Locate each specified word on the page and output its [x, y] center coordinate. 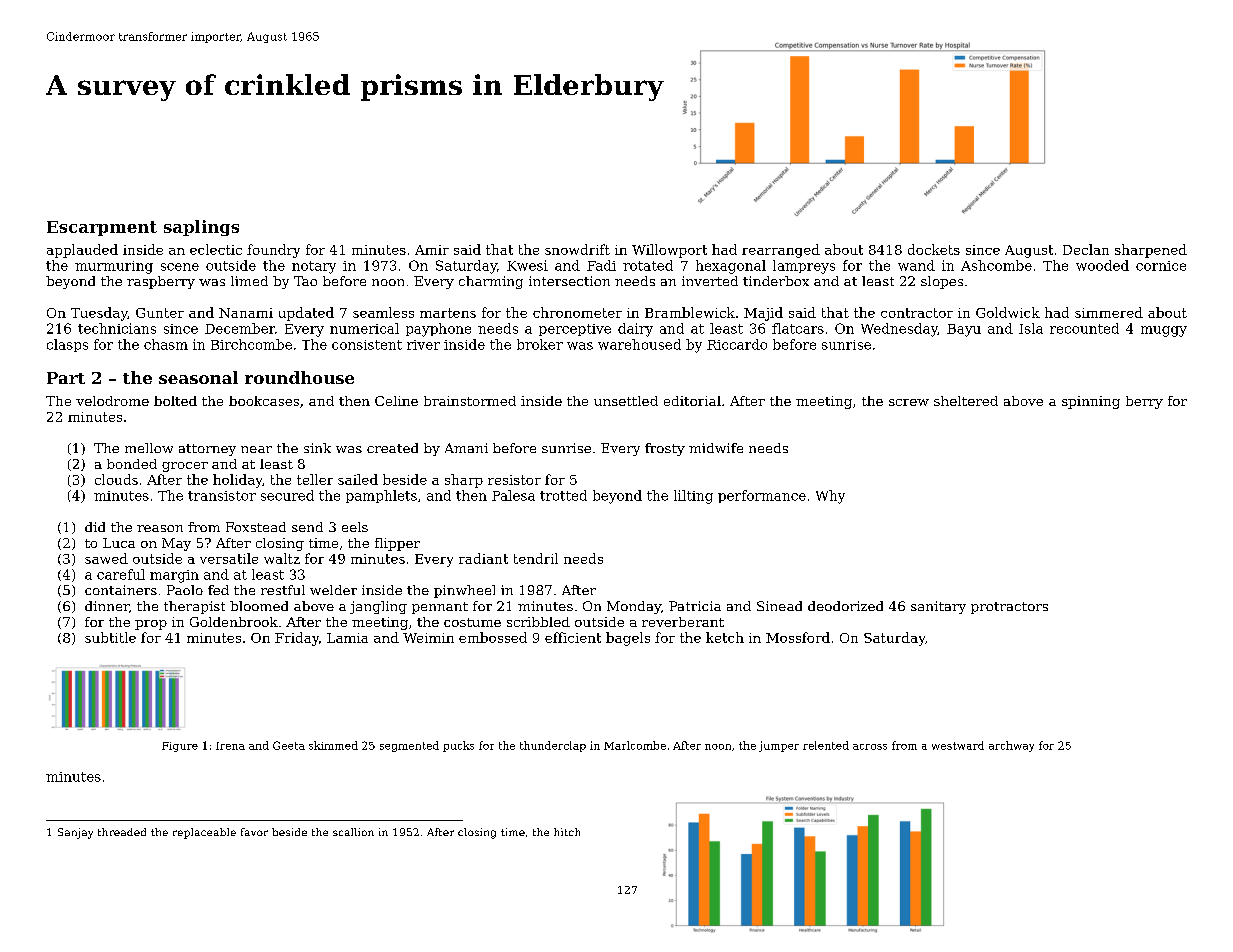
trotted [563, 495]
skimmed [333, 745]
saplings [201, 228]
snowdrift [577, 249]
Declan [1086, 249]
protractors [1009, 608]
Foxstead [256, 527]
